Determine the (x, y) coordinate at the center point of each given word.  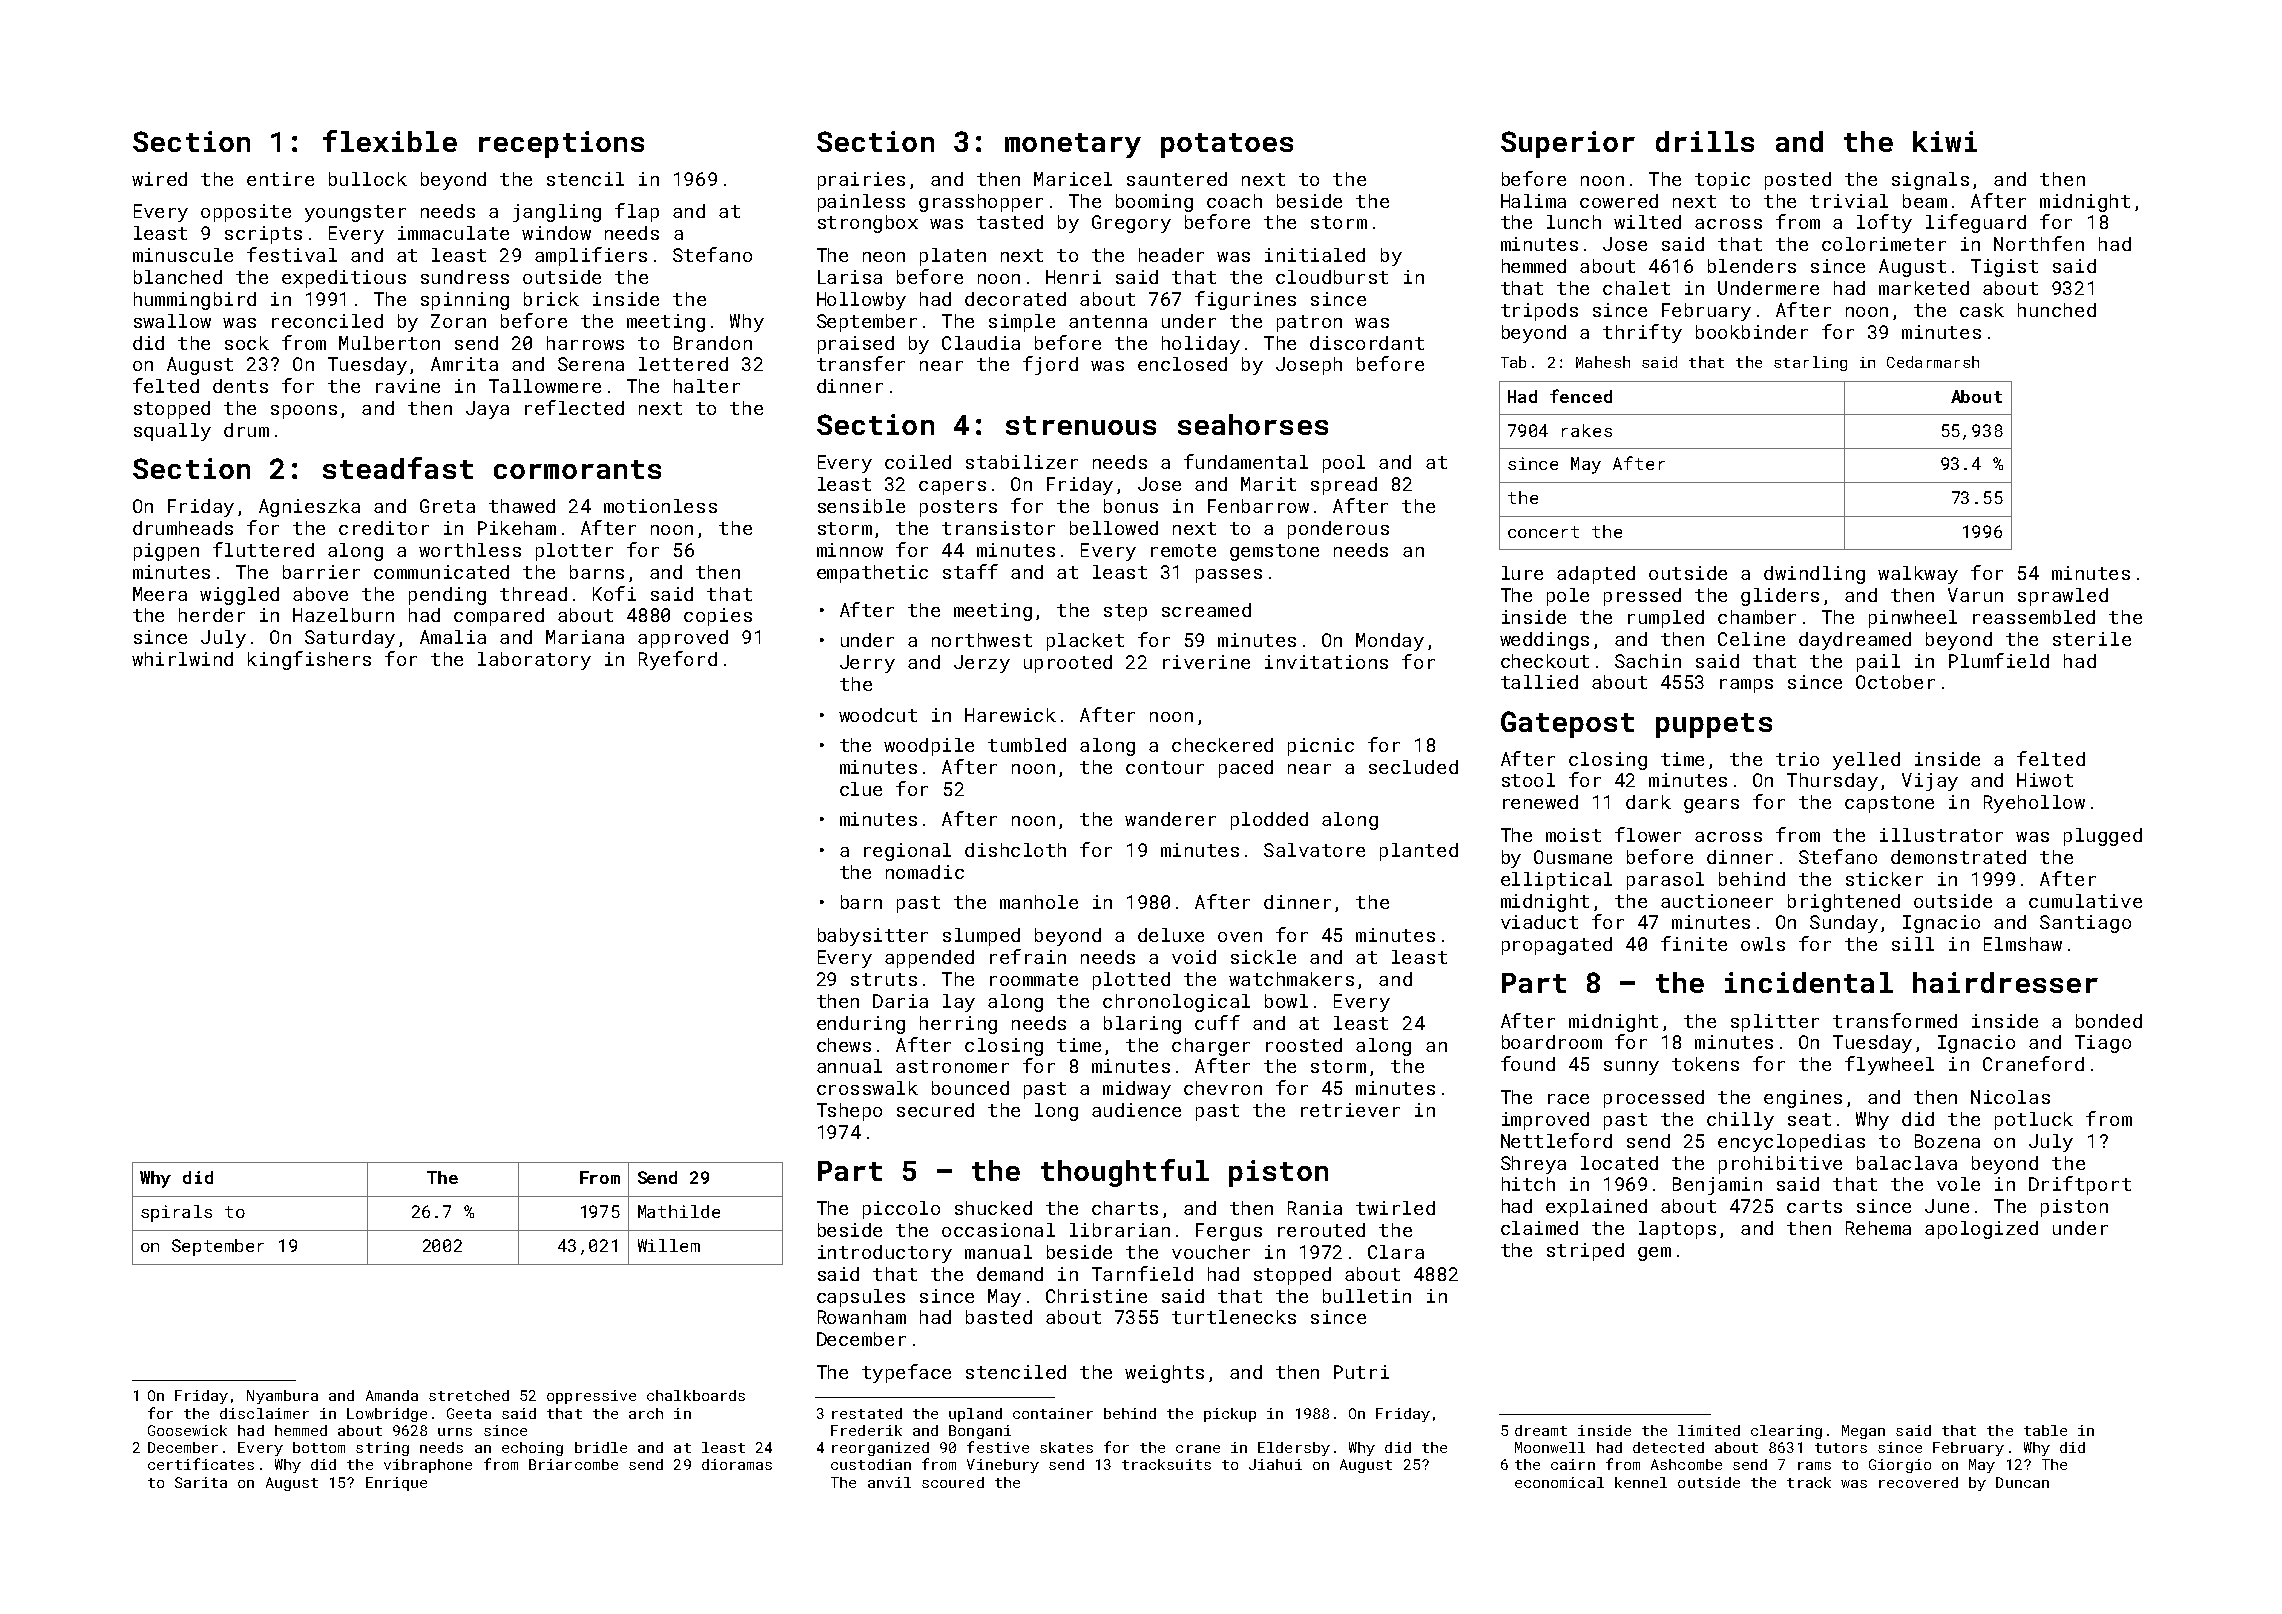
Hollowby (861, 301)
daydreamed (1855, 641)
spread (1344, 486)
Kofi (614, 593)
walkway (1918, 575)
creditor (384, 528)
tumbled (1027, 745)
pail (1878, 663)
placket (1085, 642)
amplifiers (591, 256)
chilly (1740, 1121)
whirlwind (182, 659)
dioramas (737, 1464)
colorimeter (1884, 244)
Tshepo (849, 1112)
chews (844, 1045)
